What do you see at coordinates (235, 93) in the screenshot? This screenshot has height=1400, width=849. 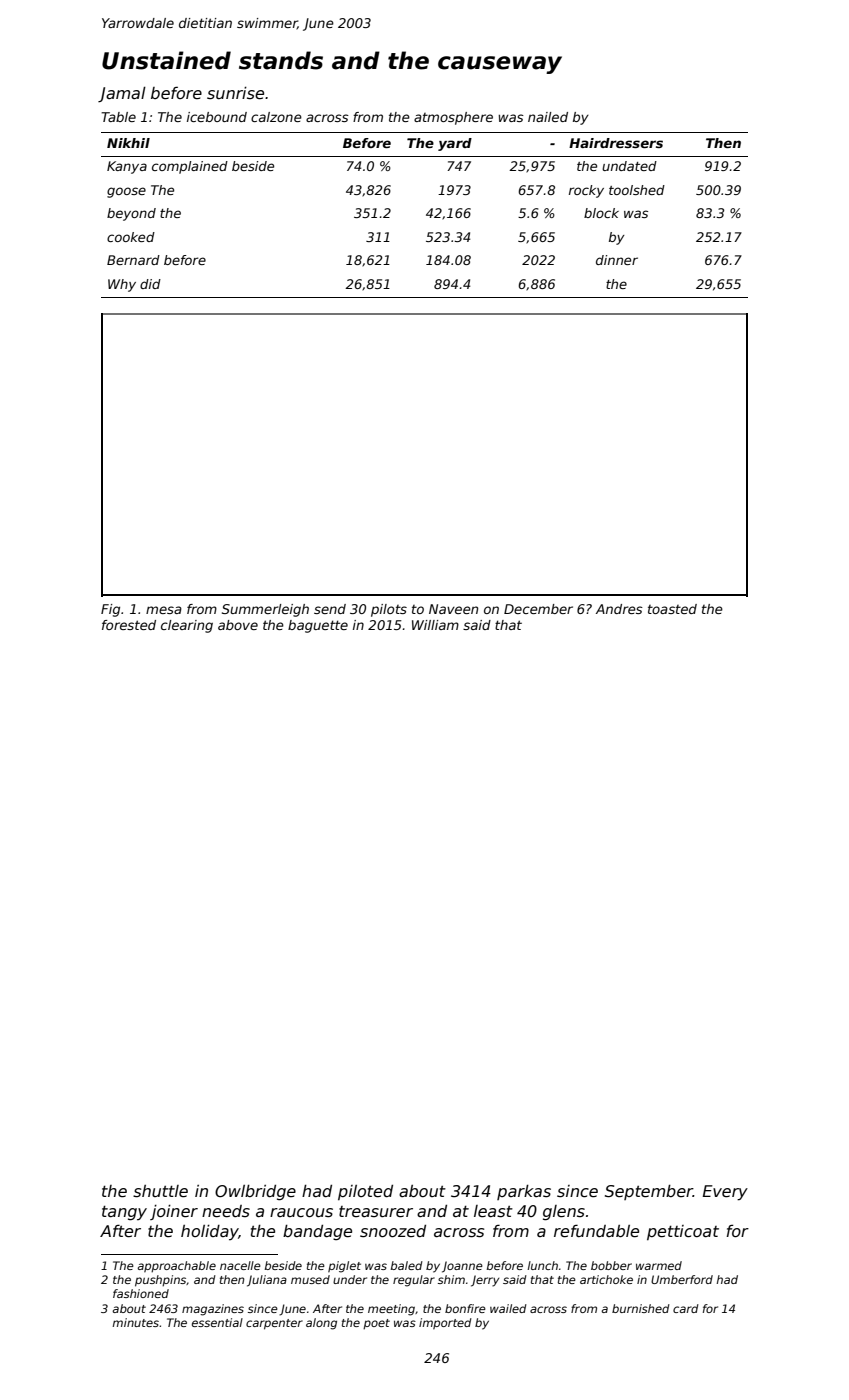 I see `sunrise` at bounding box center [235, 93].
